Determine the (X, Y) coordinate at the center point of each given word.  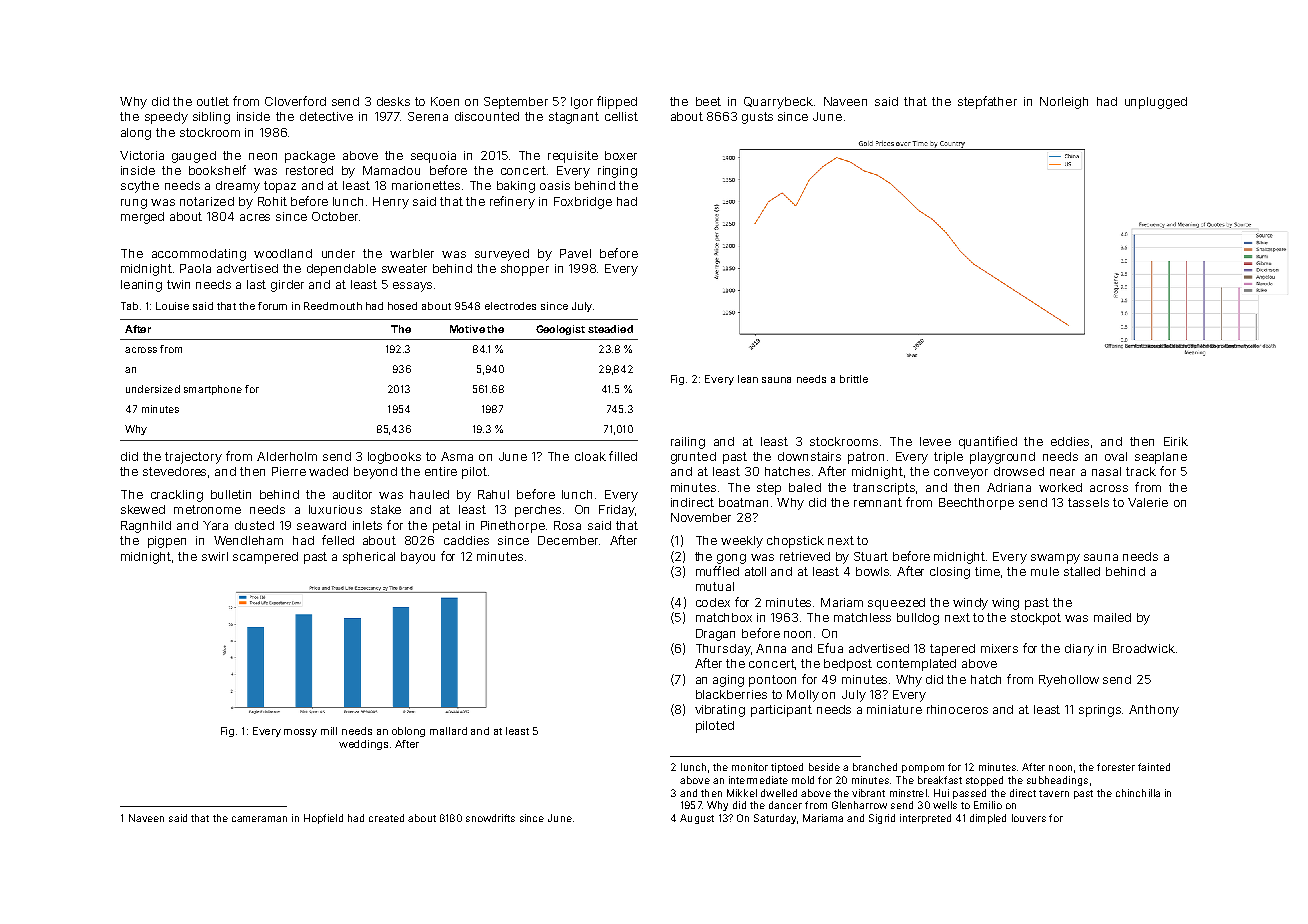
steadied (610, 329)
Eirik (1176, 441)
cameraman (259, 819)
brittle (854, 379)
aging (728, 681)
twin (178, 284)
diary (1079, 650)
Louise (172, 306)
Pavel (575, 253)
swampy (1055, 559)
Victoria (142, 155)
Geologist (560, 330)
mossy (300, 733)
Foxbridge (583, 203)
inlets (367, 525)
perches (538, 511)
